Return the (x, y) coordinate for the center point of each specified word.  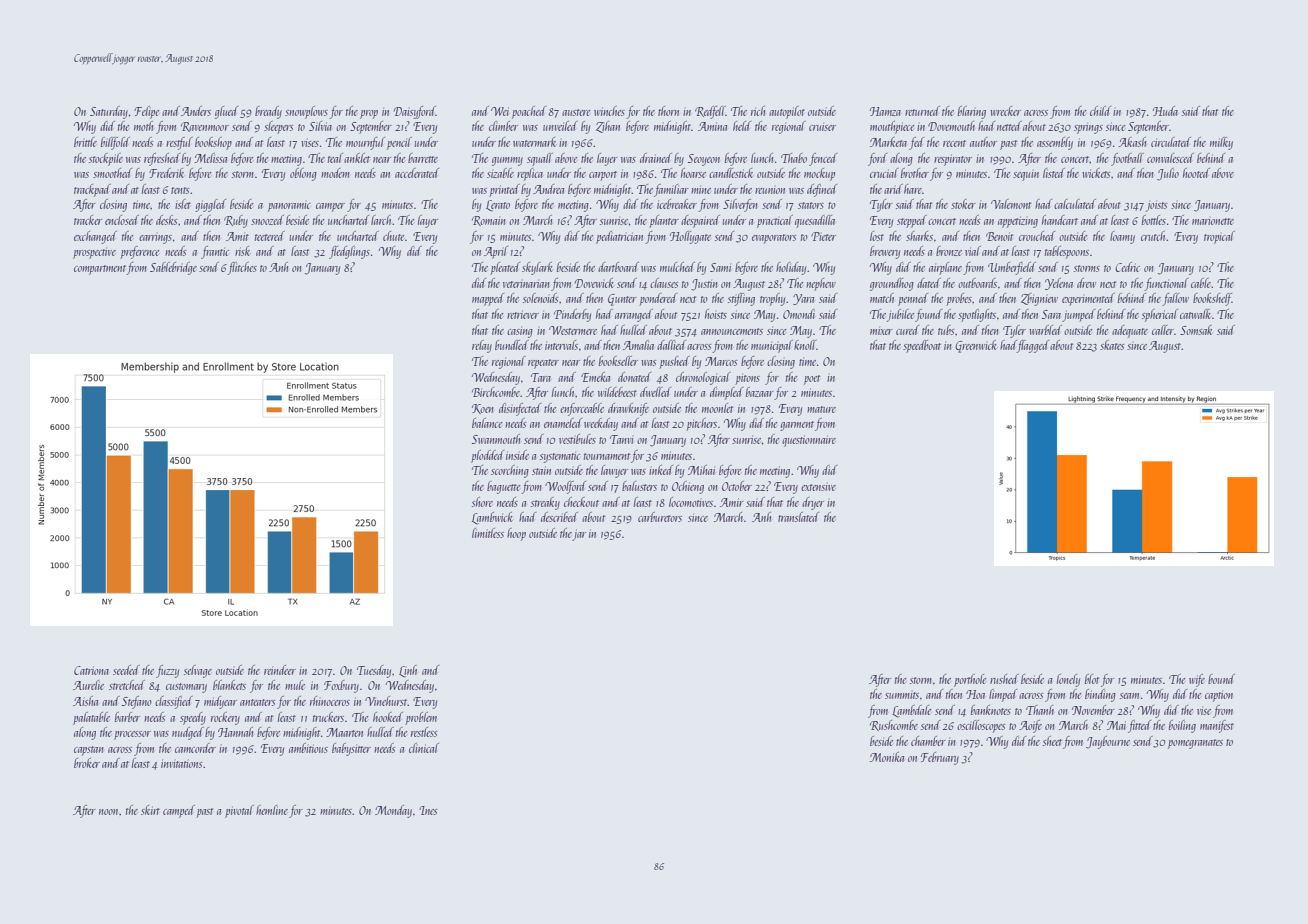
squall (540, 159)
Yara (803, 299)
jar (579, 535)
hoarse (693, 173)
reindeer (280, 670)
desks (166, 220)
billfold (115, 143)
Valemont (1011, 204)
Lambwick (492, 518)
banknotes (991, 710)
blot (1092, 679)
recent (954, 143)
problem (421, 718)
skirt (150, 810)
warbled (1045, 330)
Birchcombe (496, 392)
